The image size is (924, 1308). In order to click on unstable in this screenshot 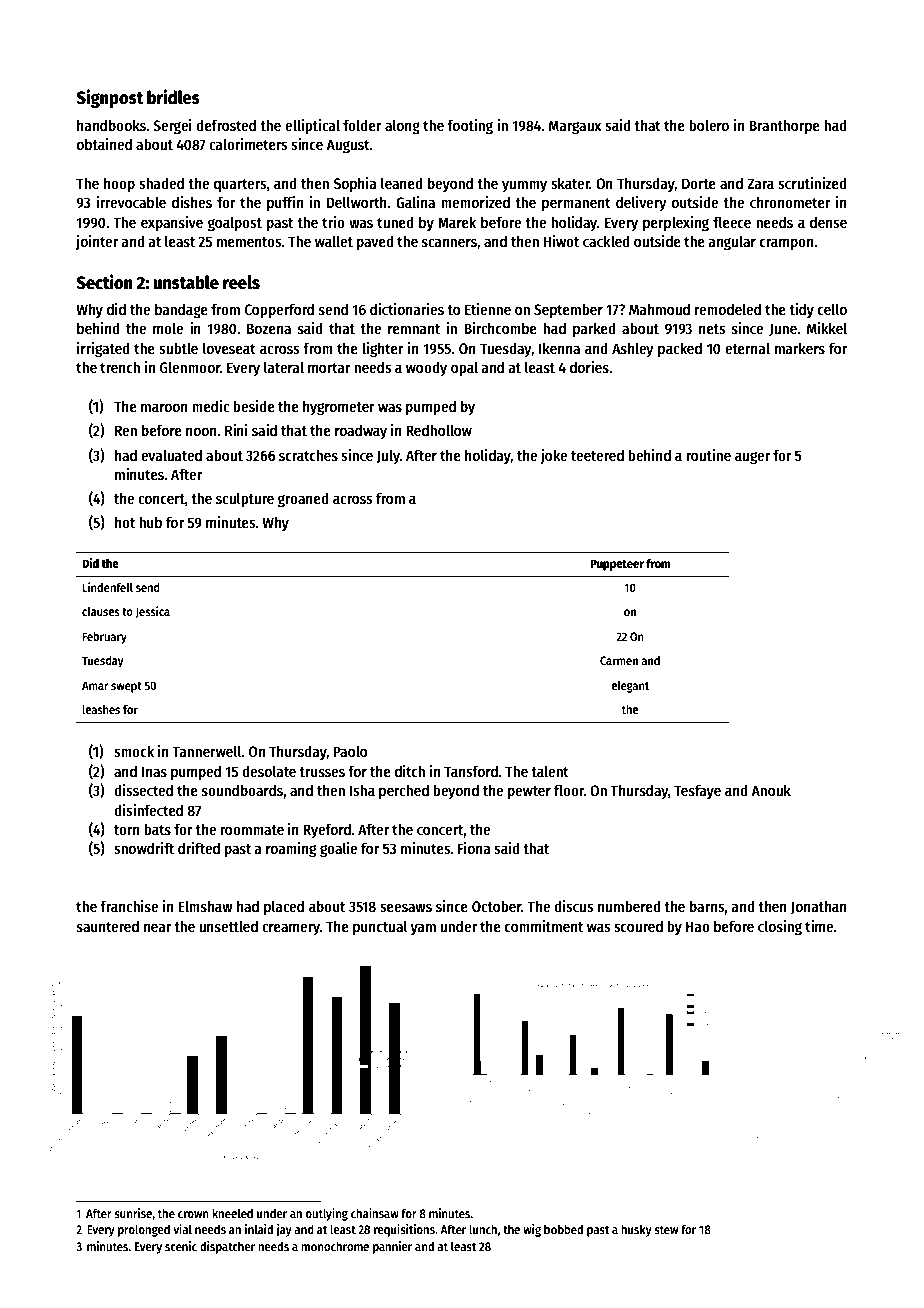, I will do `click(186, 282)`.
